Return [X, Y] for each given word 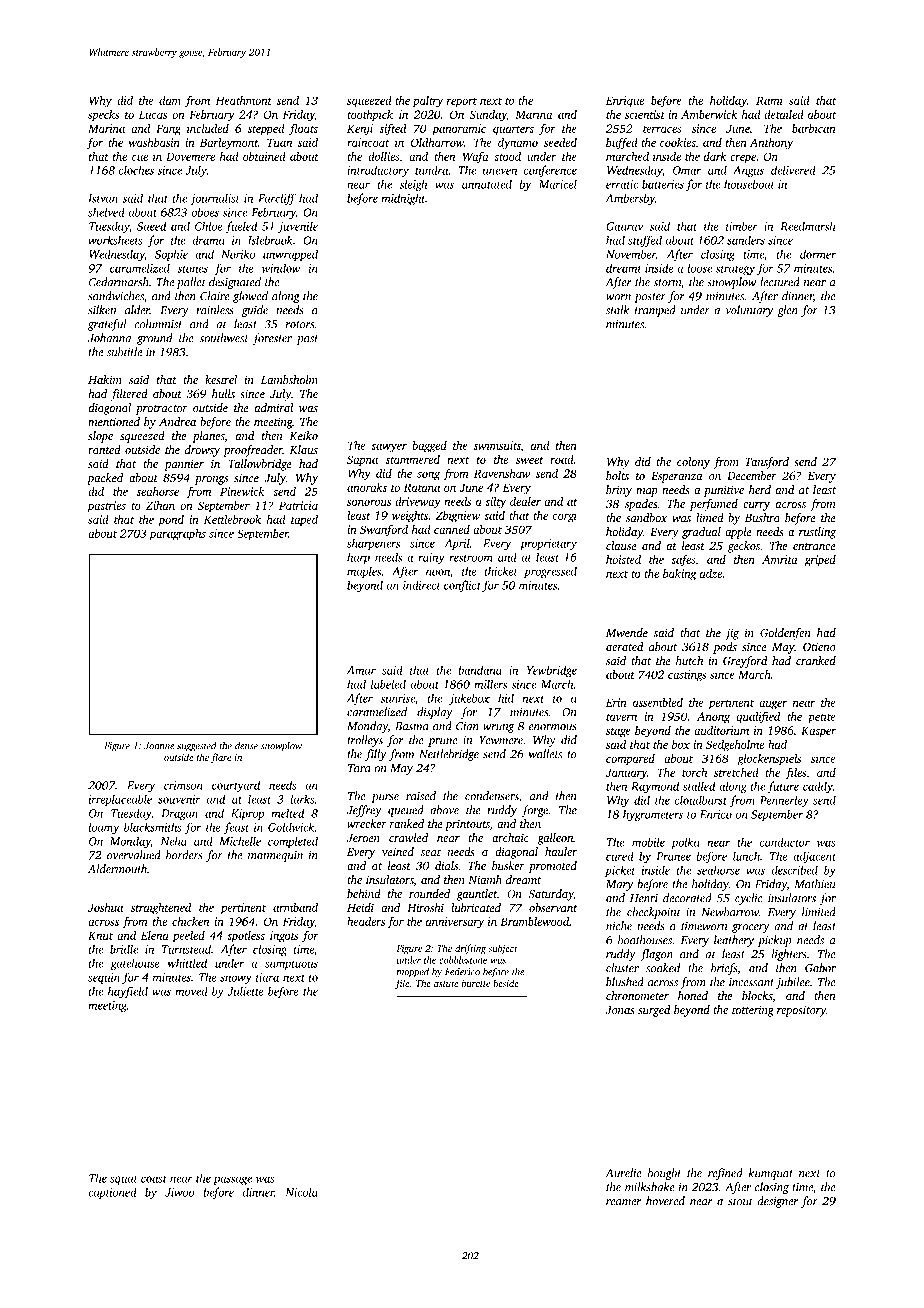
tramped [655, 311]
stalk [617, 310]
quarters [513, 131]
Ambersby [630, 199]
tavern [621, 717]
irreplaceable [120, 800]
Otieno [819, 646]
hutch [689, 660]
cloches [136, 170]
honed [693, 995]
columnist [158, 324]
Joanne [159, 746]
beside [506, 983]
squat [124, 1180]
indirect [422, 585]
